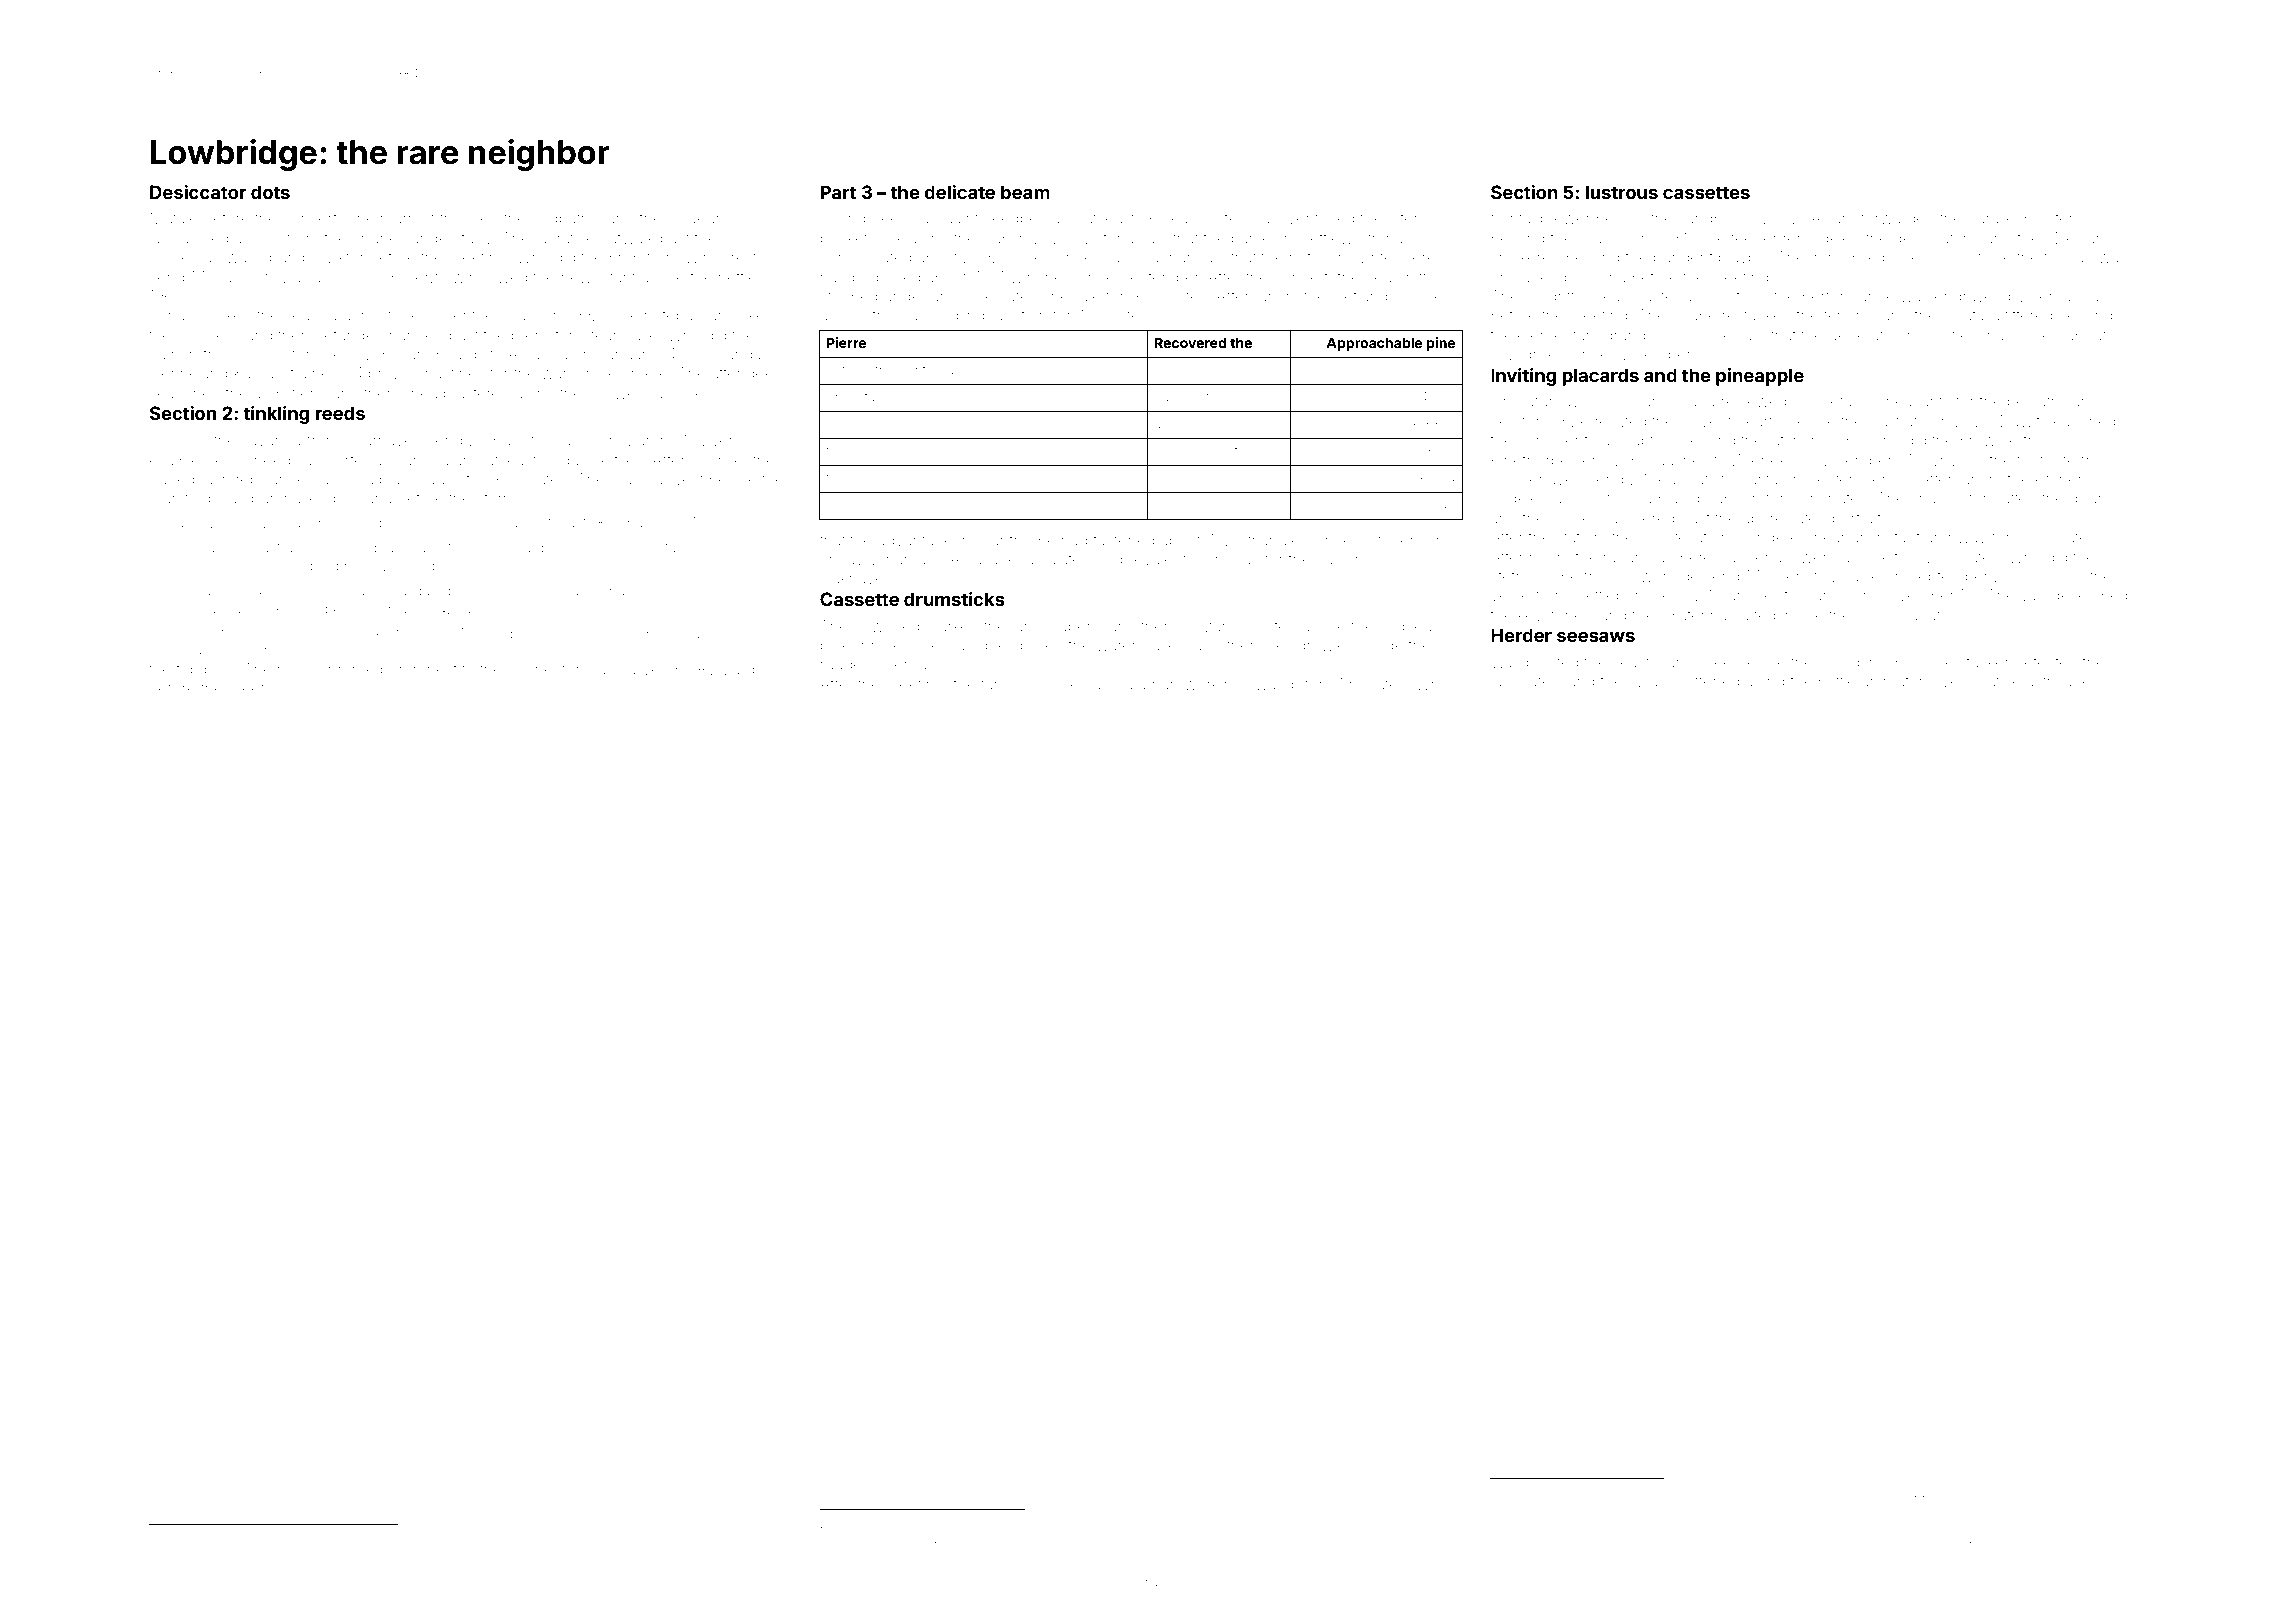 The height and width of the image is (1614, 2282). What do you see at coordinates (315, 1555) in the image?
I see `tempest` at bounding box center [315, 1555].
